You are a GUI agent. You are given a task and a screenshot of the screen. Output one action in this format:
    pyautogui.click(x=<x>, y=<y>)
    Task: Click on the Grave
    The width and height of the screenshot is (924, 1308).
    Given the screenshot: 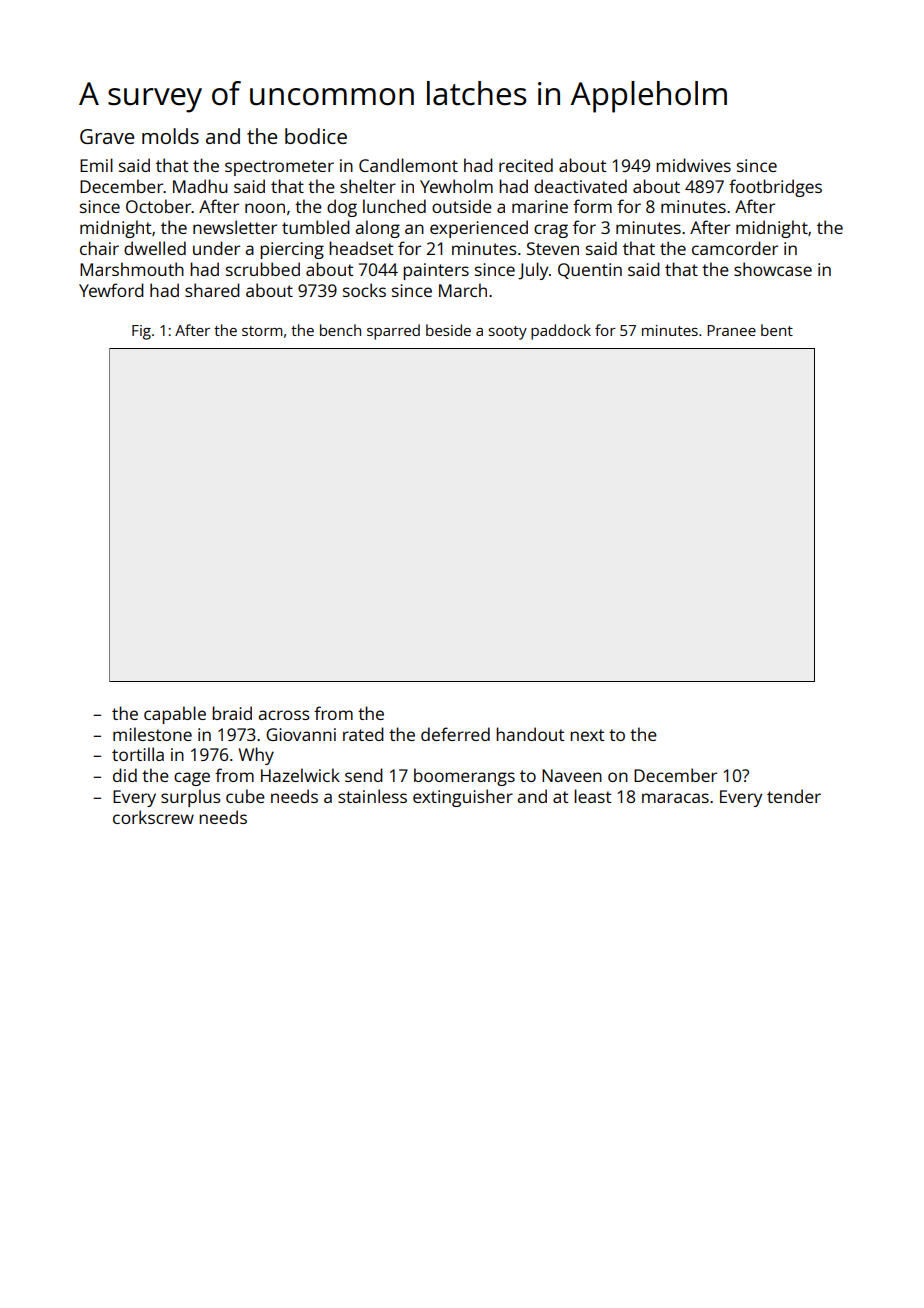 What is the action you would take?
    pyautogui.click(x=107, y=136)
